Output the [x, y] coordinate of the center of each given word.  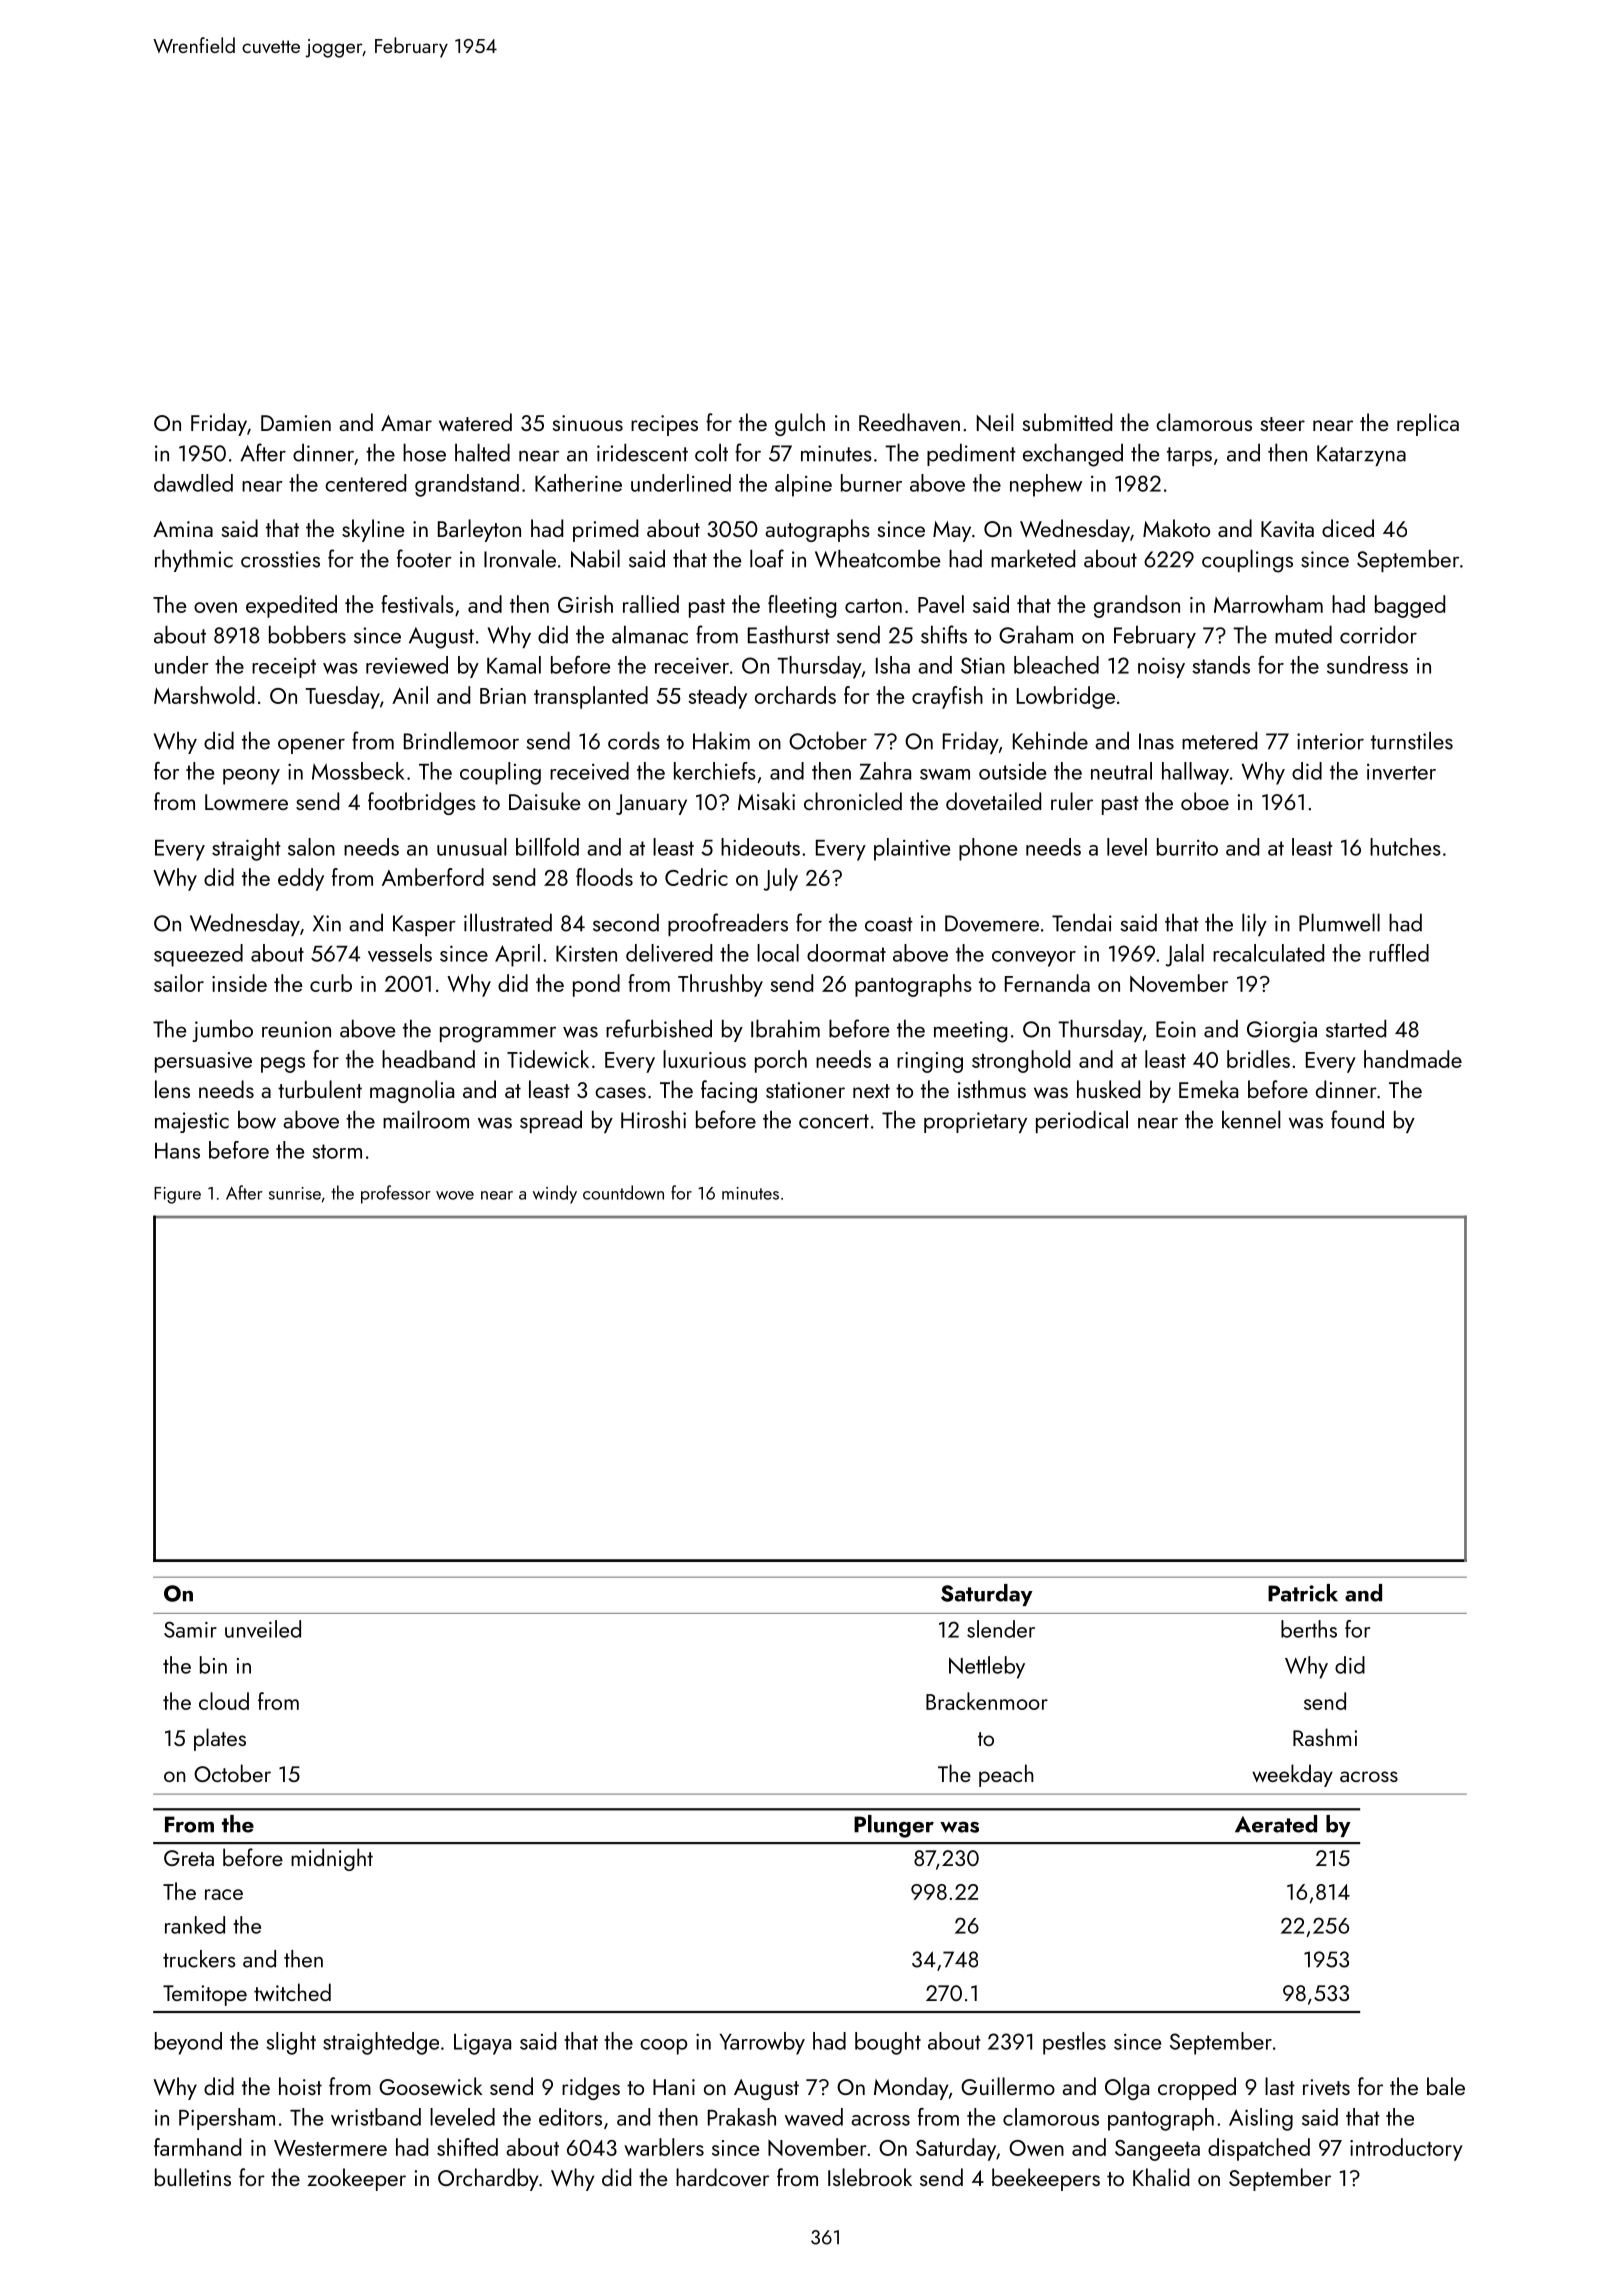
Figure [177, 1195]
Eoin [1176, 1029]
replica [1428, 424]
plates [220, 1739]
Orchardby [488, 2179]
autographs [817, 530]
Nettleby [987, 1667]
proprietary [975, 1122]
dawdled [193, 483]
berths [1309, 1629]
